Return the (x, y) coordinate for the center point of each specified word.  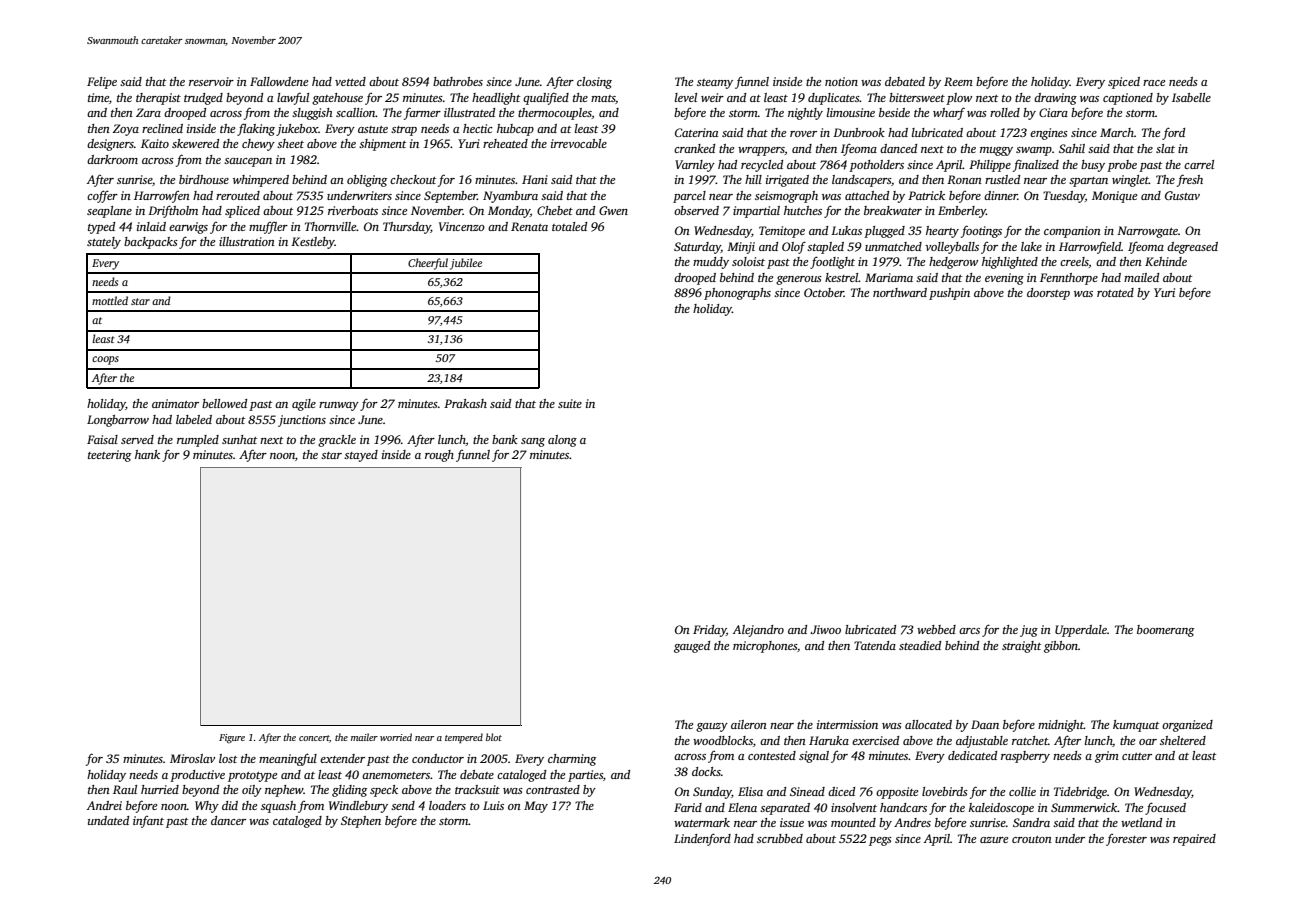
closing (594, 83)
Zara (148, 112)
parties (585, 776)
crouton (1032, 839)
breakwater (893, 210)
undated (108, 820)
